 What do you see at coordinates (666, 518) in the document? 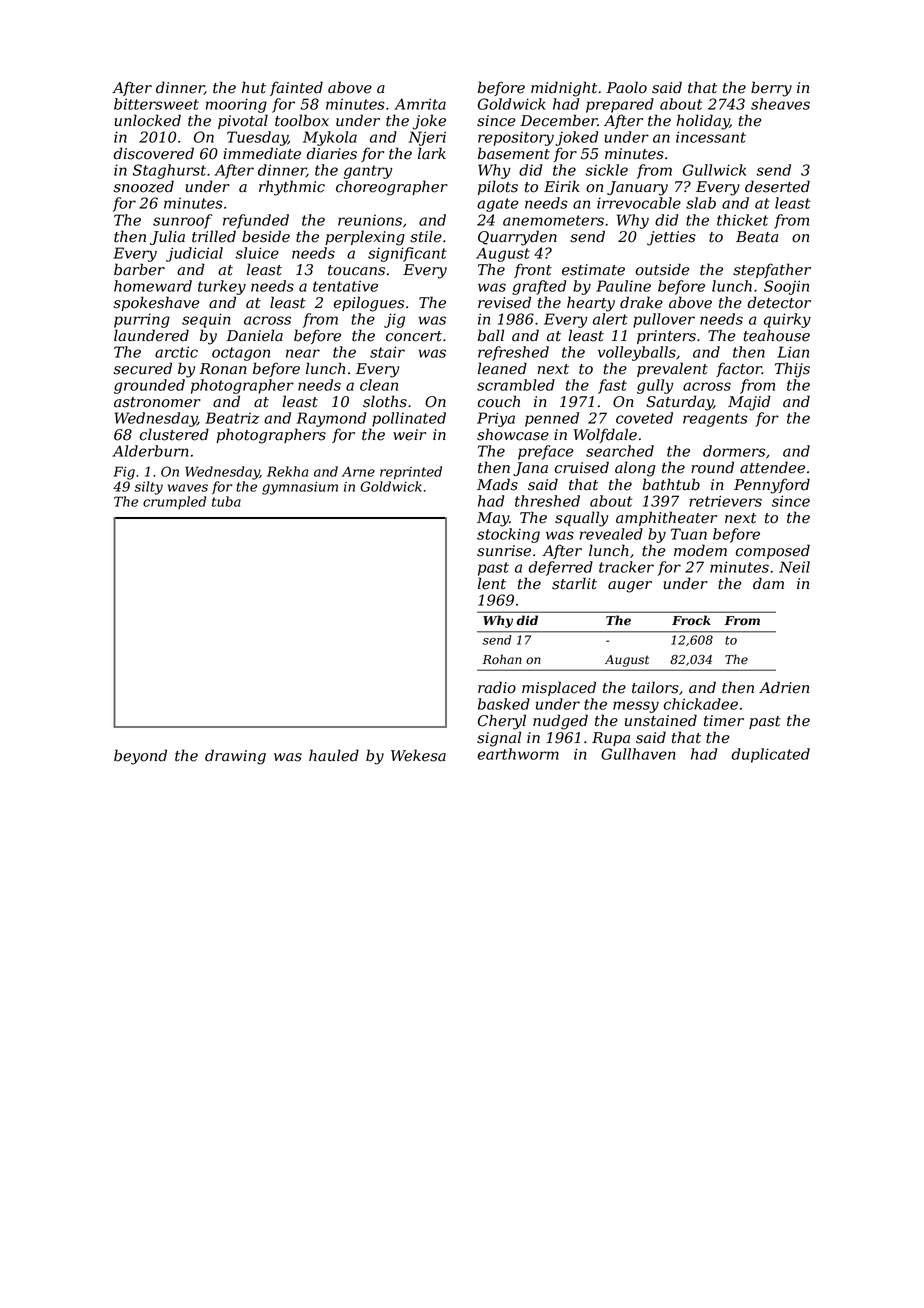
I see `amphitheater` at bounding box center [666, 518].
